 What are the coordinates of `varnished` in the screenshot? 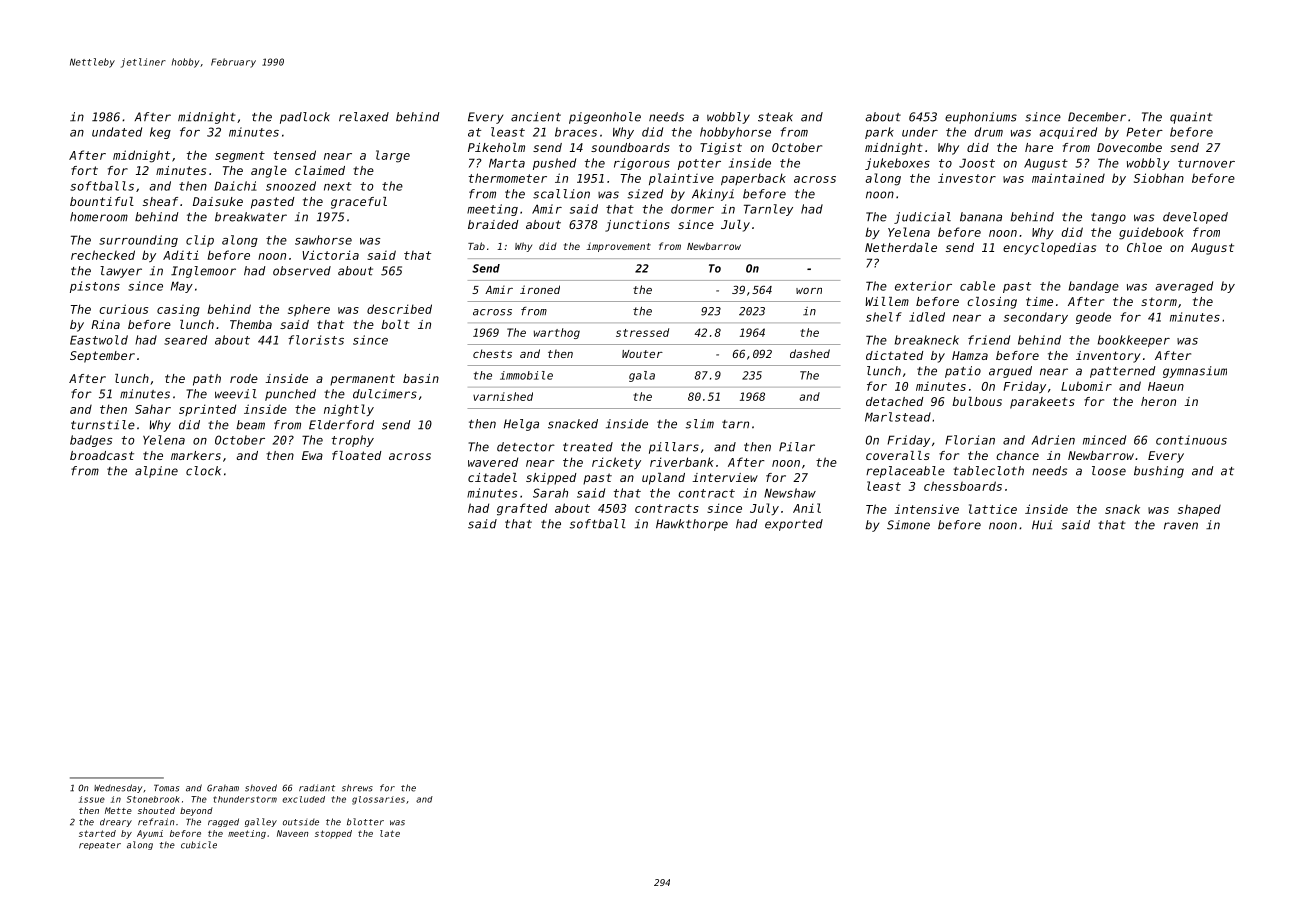 It's located at (503, 396).
